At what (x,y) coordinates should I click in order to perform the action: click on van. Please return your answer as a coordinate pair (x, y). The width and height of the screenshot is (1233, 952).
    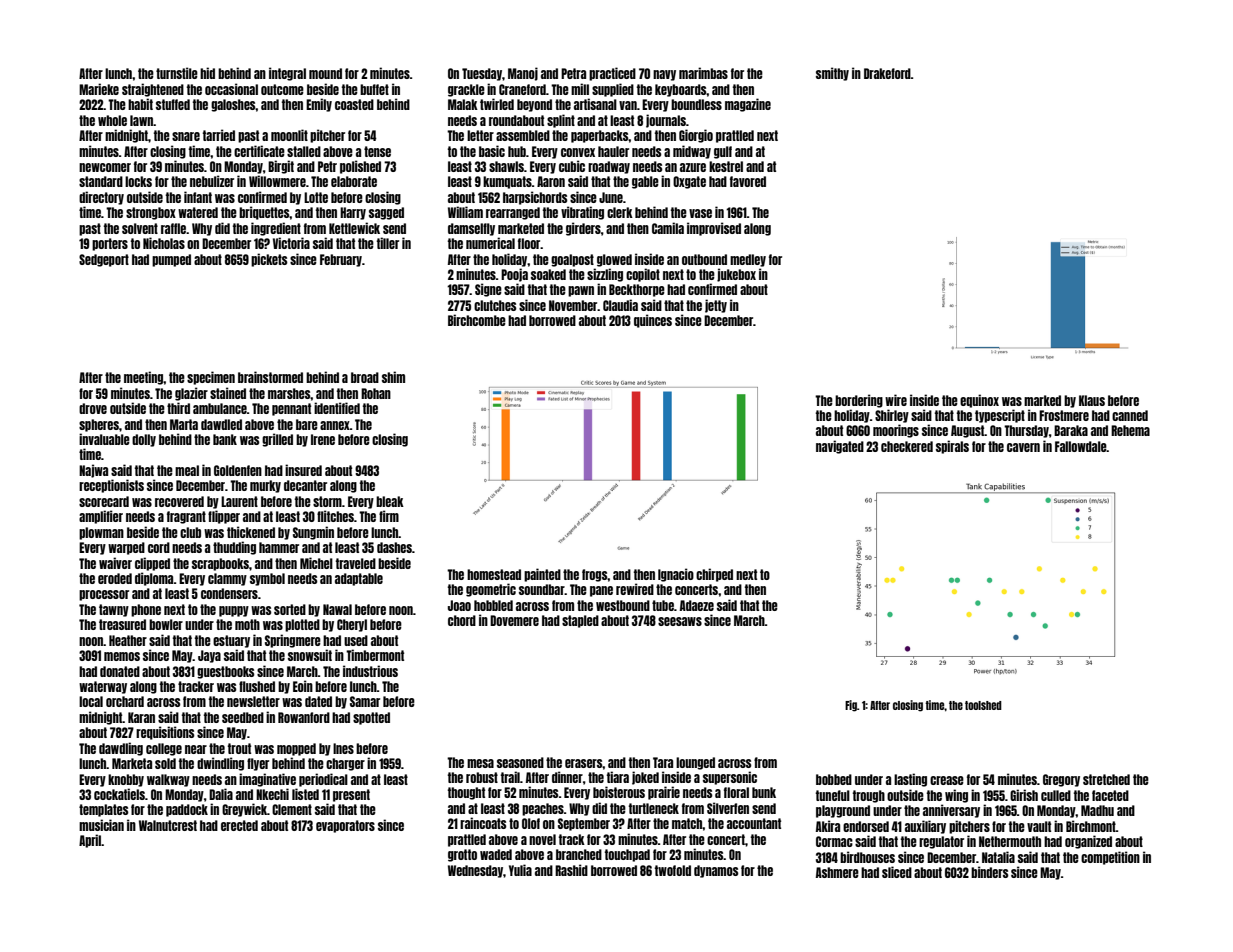
    Looking at the image, I should click on (628, 105).
